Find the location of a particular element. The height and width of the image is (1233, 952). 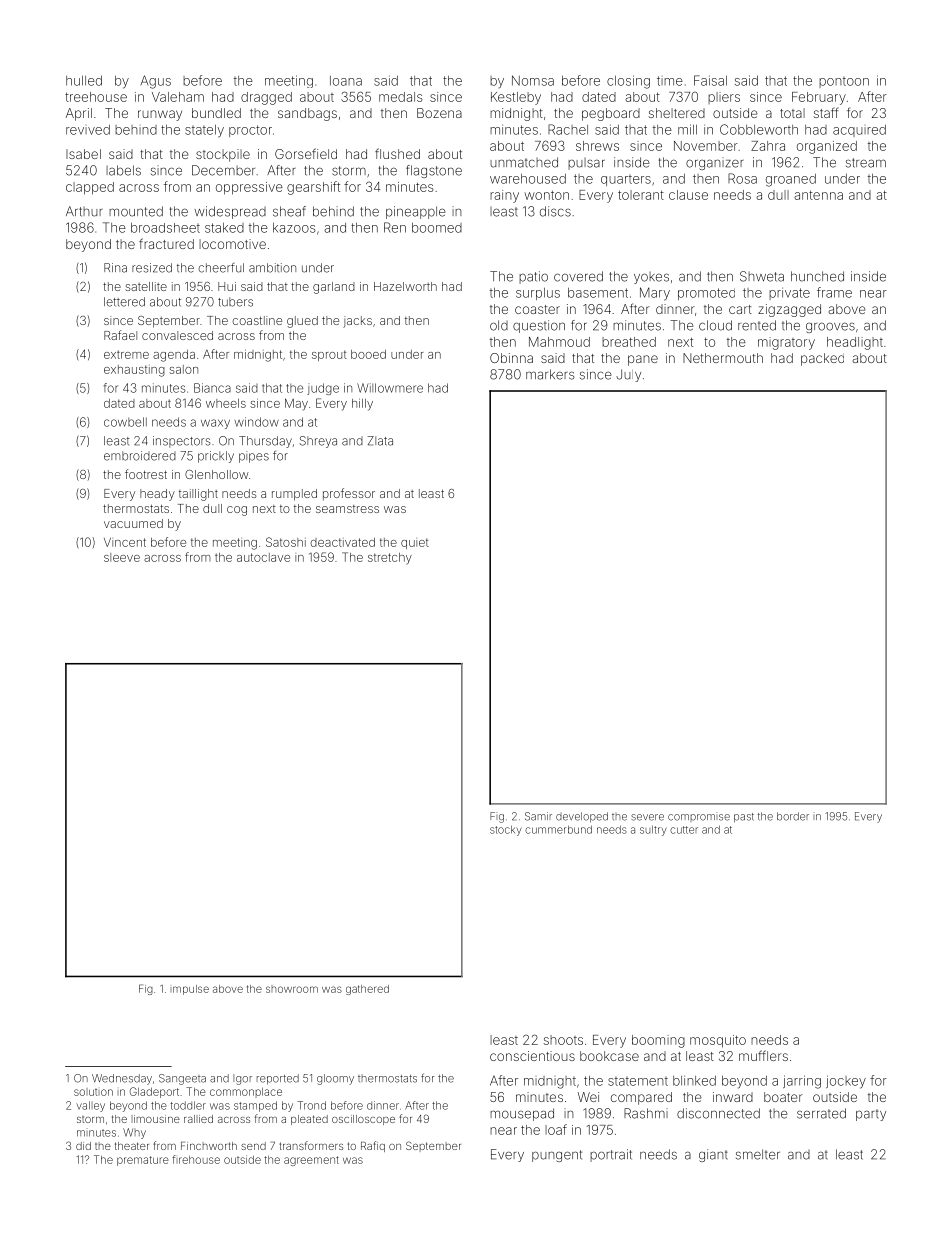

party is located at coordinates (871, 1115).
